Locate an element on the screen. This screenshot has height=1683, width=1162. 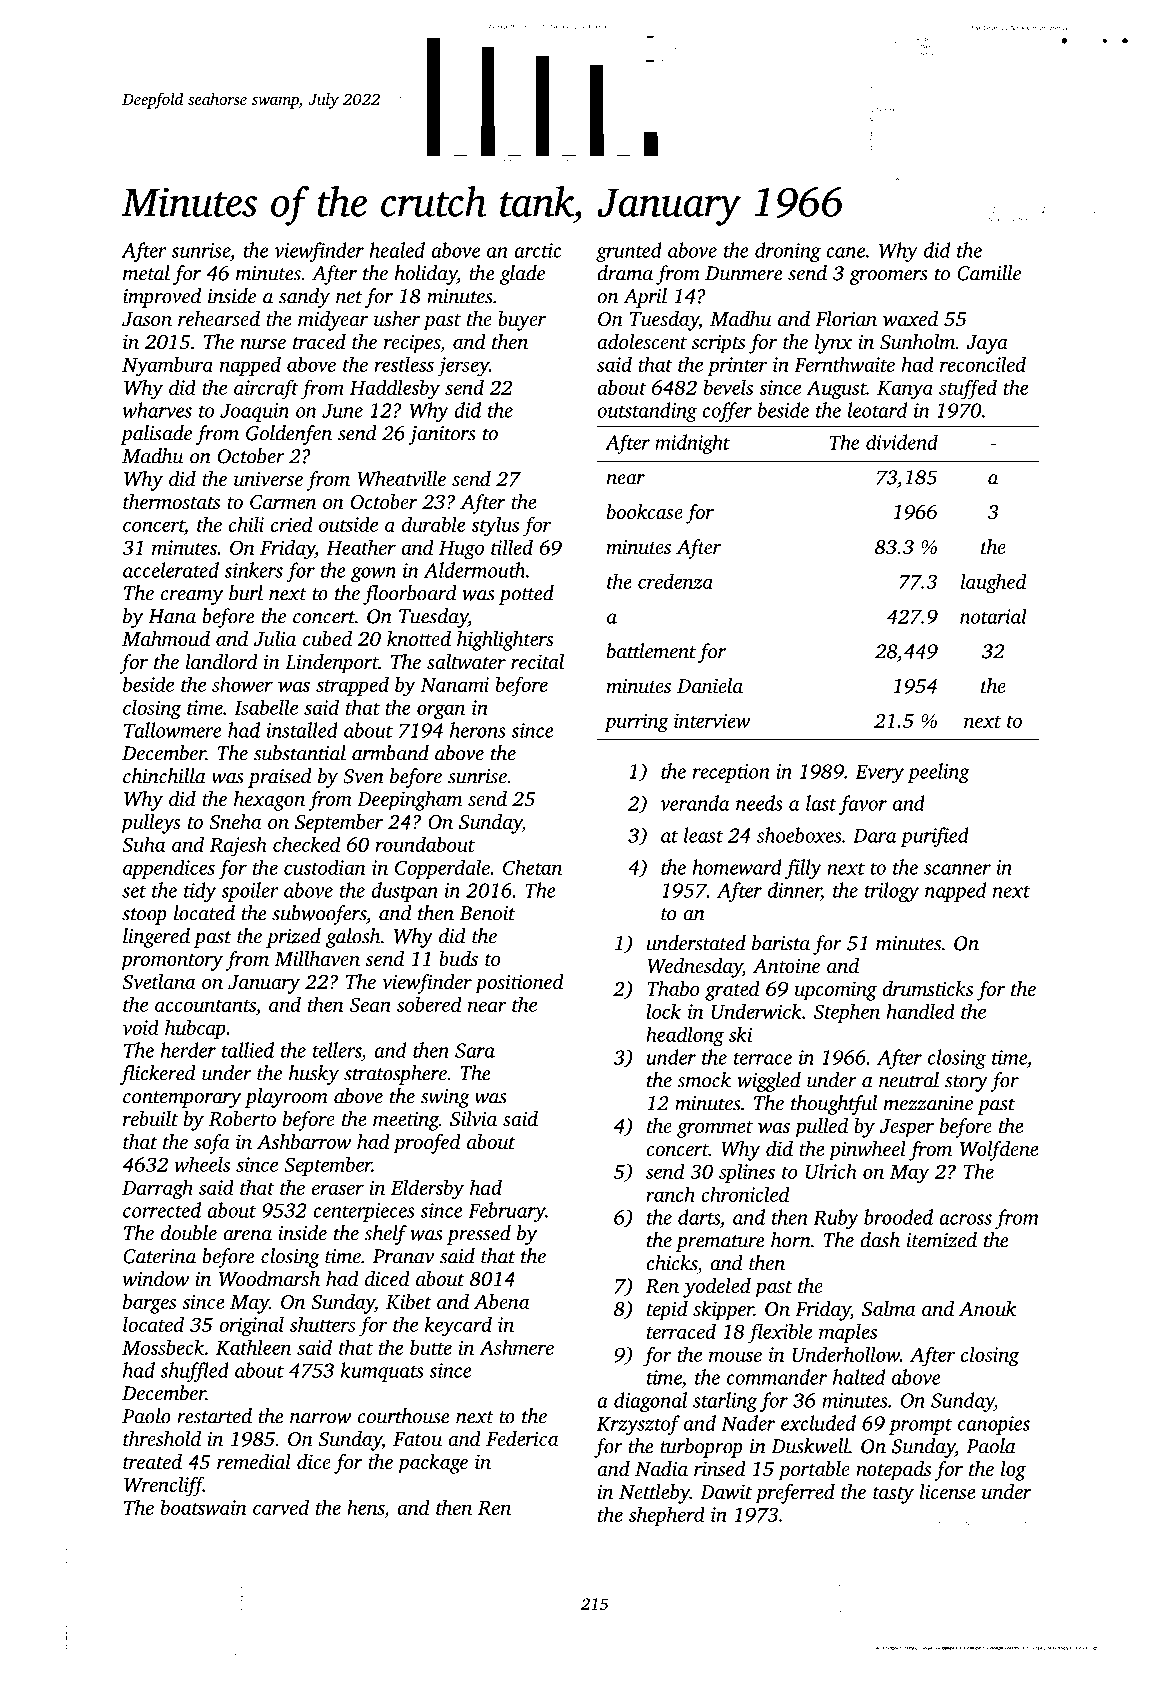
Eldersby is located at coordinates (427, 1189).
